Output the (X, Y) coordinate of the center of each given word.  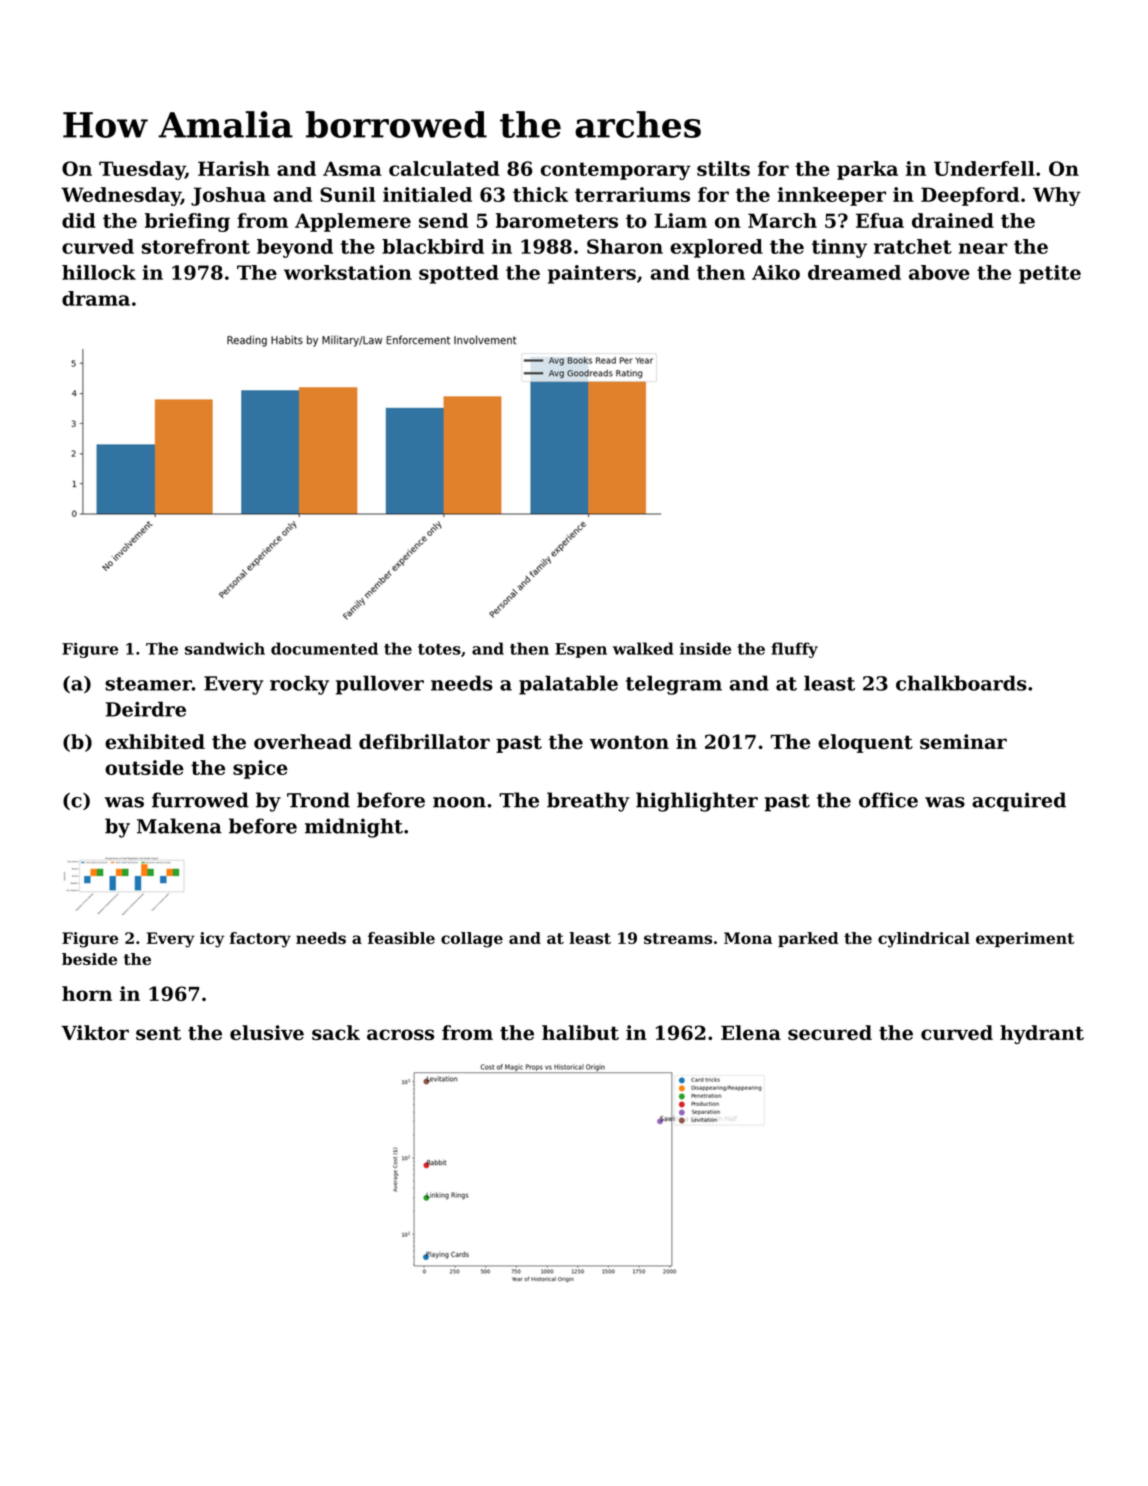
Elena (751, 1032)
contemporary (616, 171)
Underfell (984, 168)
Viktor (95, 1032)
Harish (234, 168)
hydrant (1042, 1034)
